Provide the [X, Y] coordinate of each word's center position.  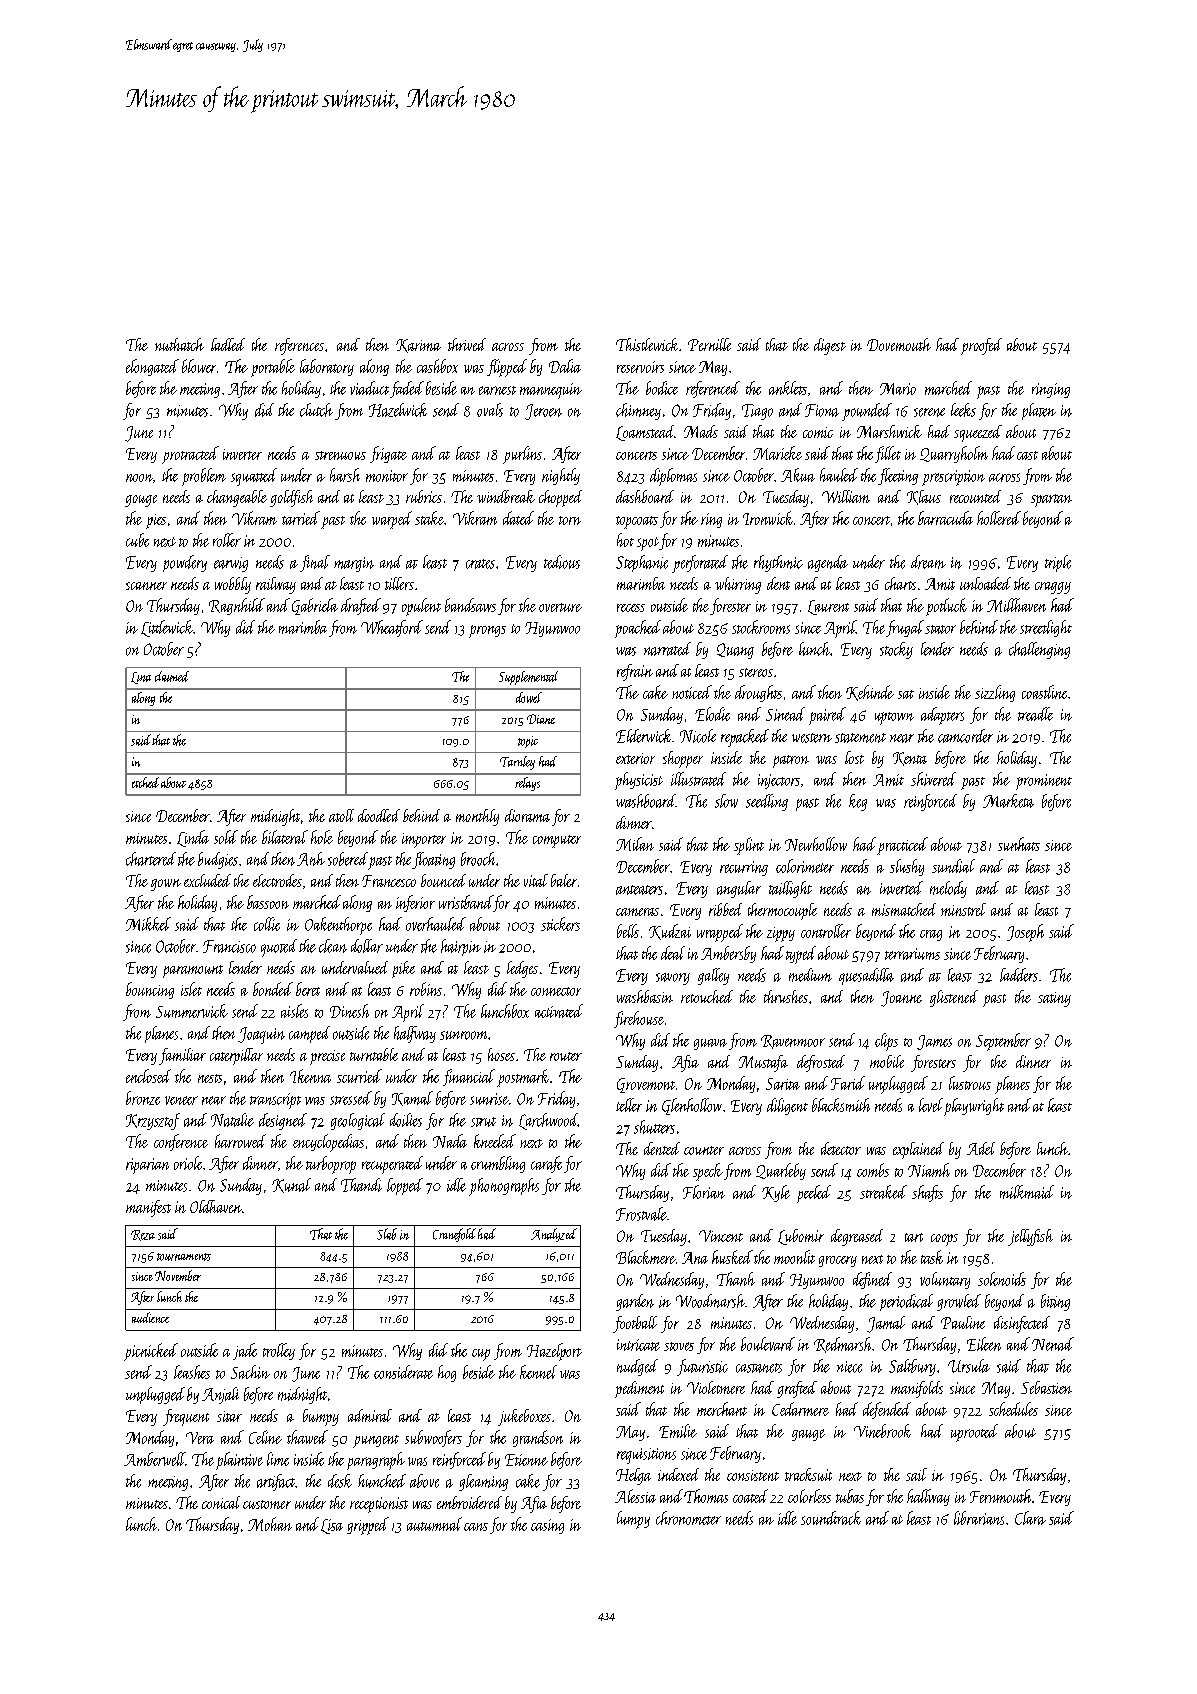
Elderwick [643, 736]
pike [403, 969]
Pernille [709, 344]
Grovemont [646, 1085]
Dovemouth [899, 344]
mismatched [904, 909]
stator [940, 629]
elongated [152, 367]
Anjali [220, 1395]
